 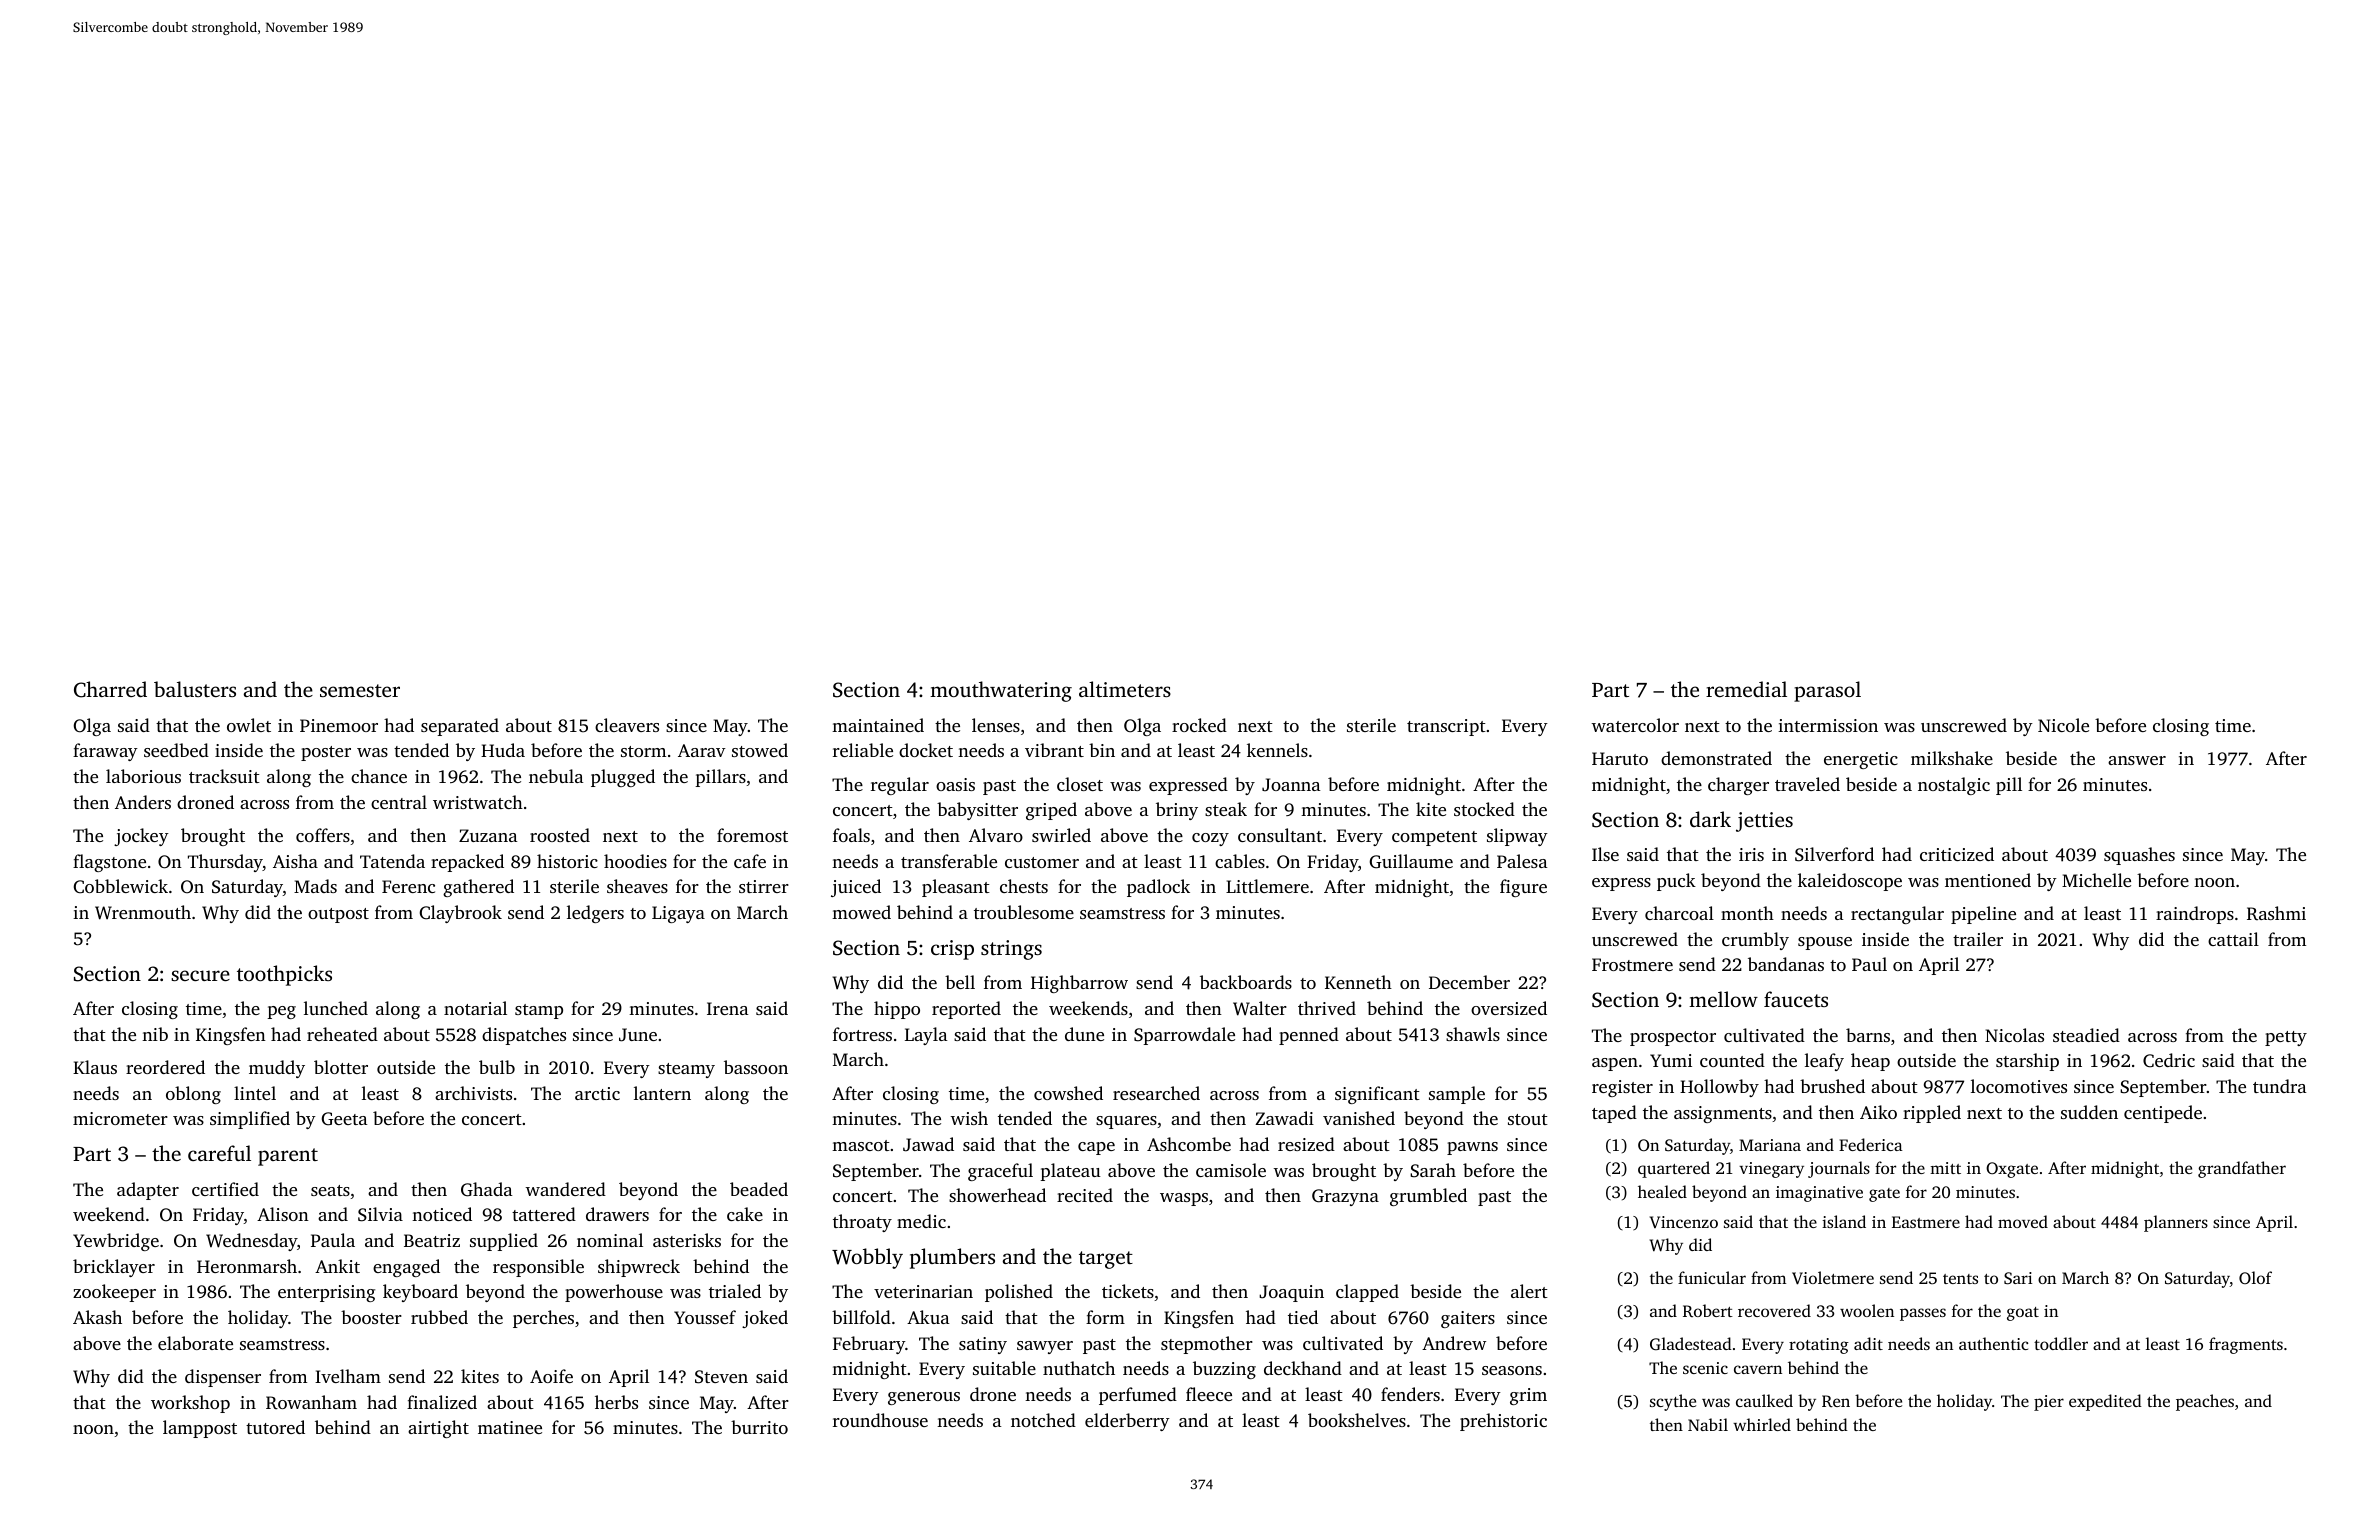 I want to click on stamp, so click(x=539, y=1011).
